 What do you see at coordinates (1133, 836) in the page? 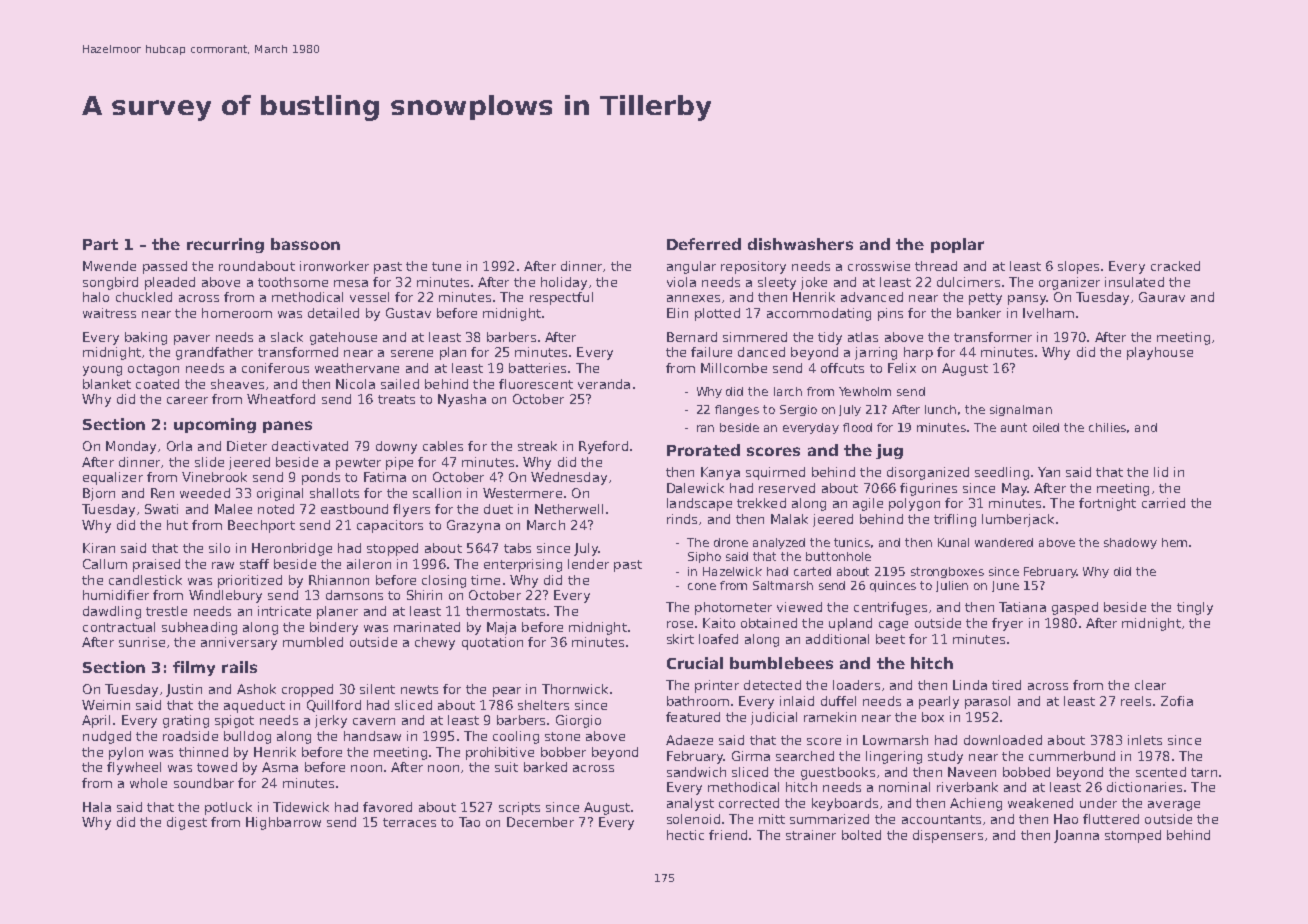
I see `stomped` at bounding box center [1133, 836].
